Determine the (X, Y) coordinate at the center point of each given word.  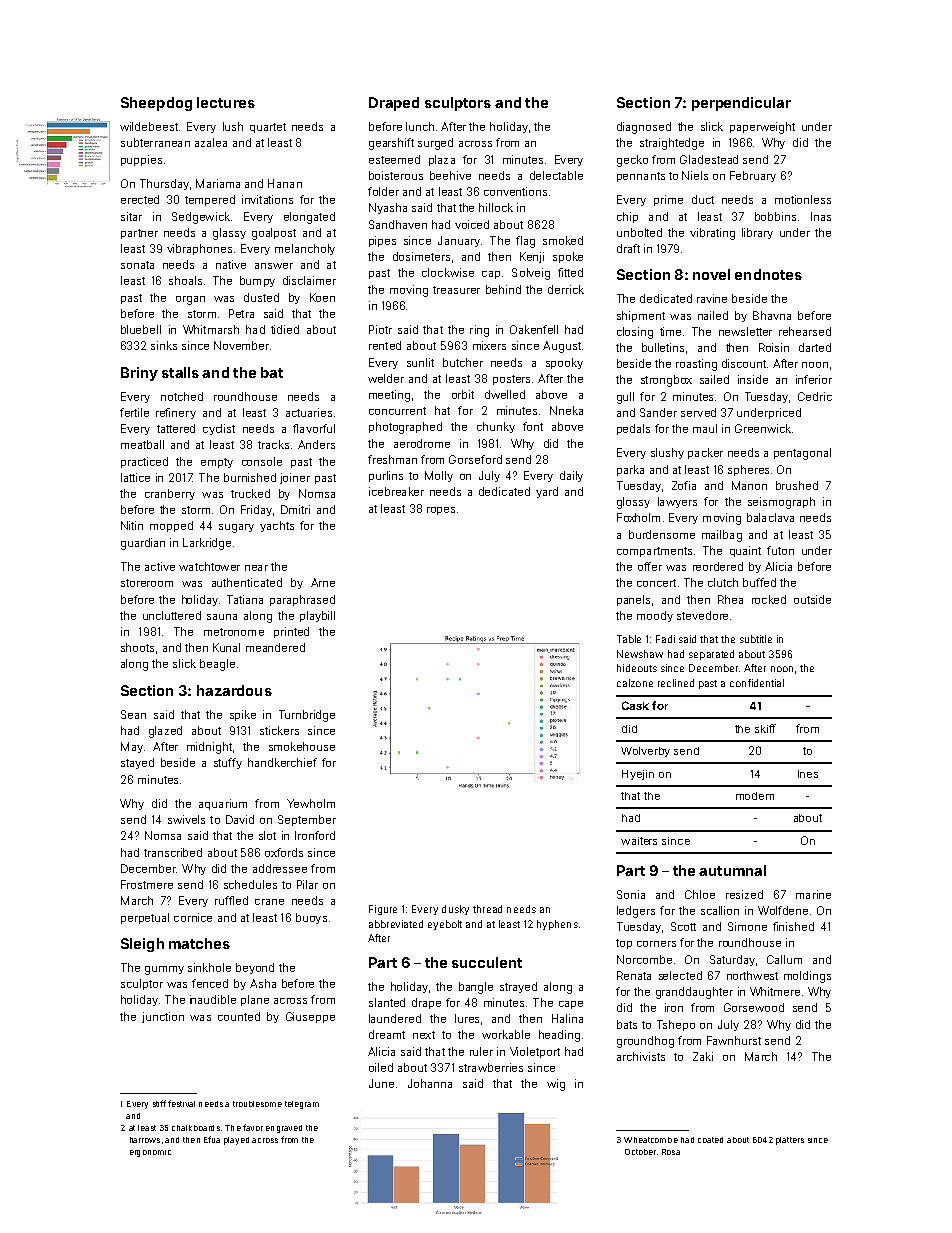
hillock (496, 207)
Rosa (671, 1152)
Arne (323, 582)
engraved (284, 1129)
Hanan (285, 183)
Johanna (430, 1083)
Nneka (566, 410)
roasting (696, 365)
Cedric (815, 396)
